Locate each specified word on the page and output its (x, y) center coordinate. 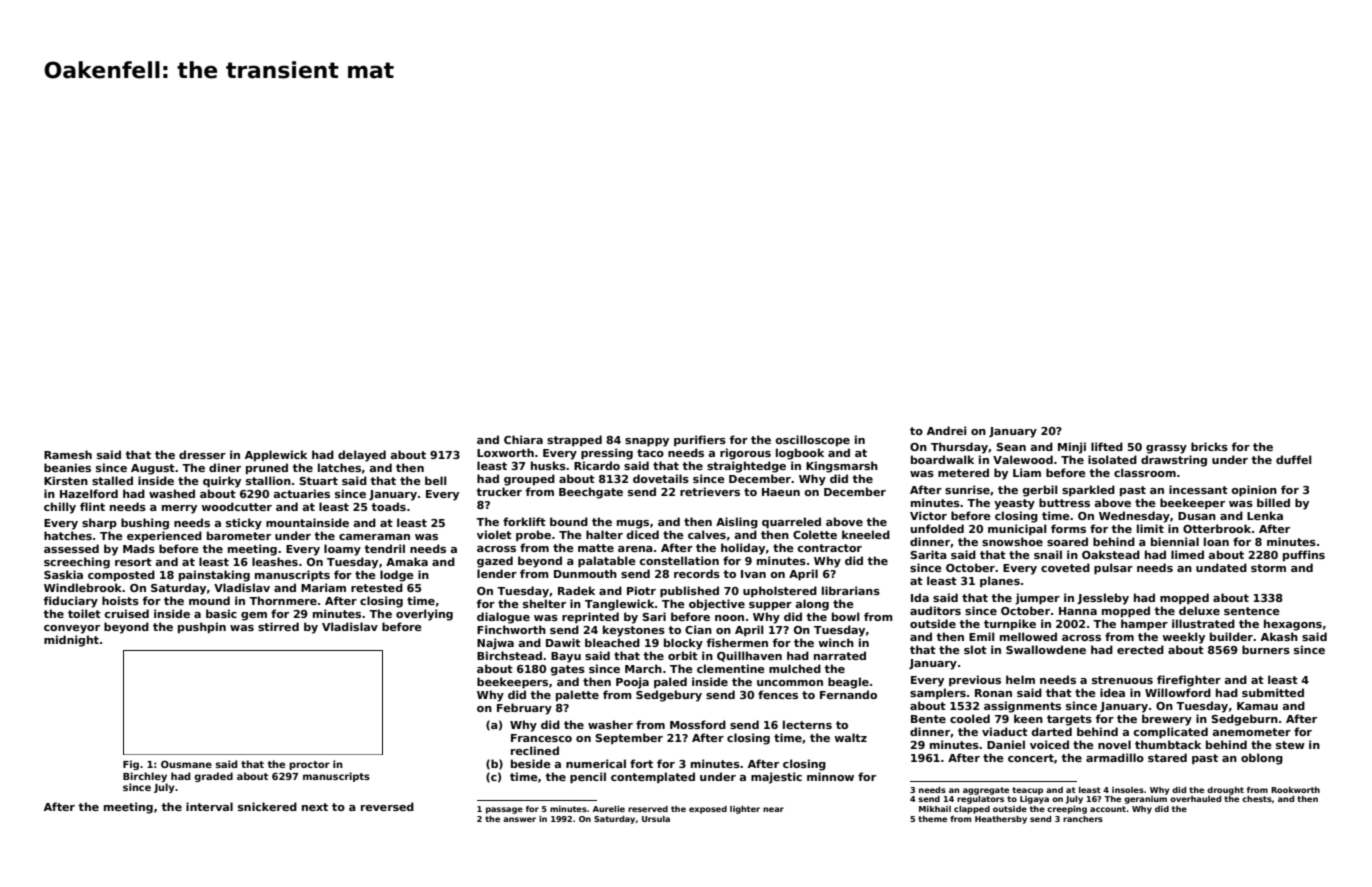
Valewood (1023, 459)
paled (670, 682)
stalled (112, 480)
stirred (278, 626)
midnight (71, 641)
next (315, 807)
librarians (851, 590)
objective (717, 605)
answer (519, 819)
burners (1266, 649)
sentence (1252, 611)
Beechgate (591, 493)
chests (1257, 799)
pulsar (1113, 568)
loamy (342, 550)
